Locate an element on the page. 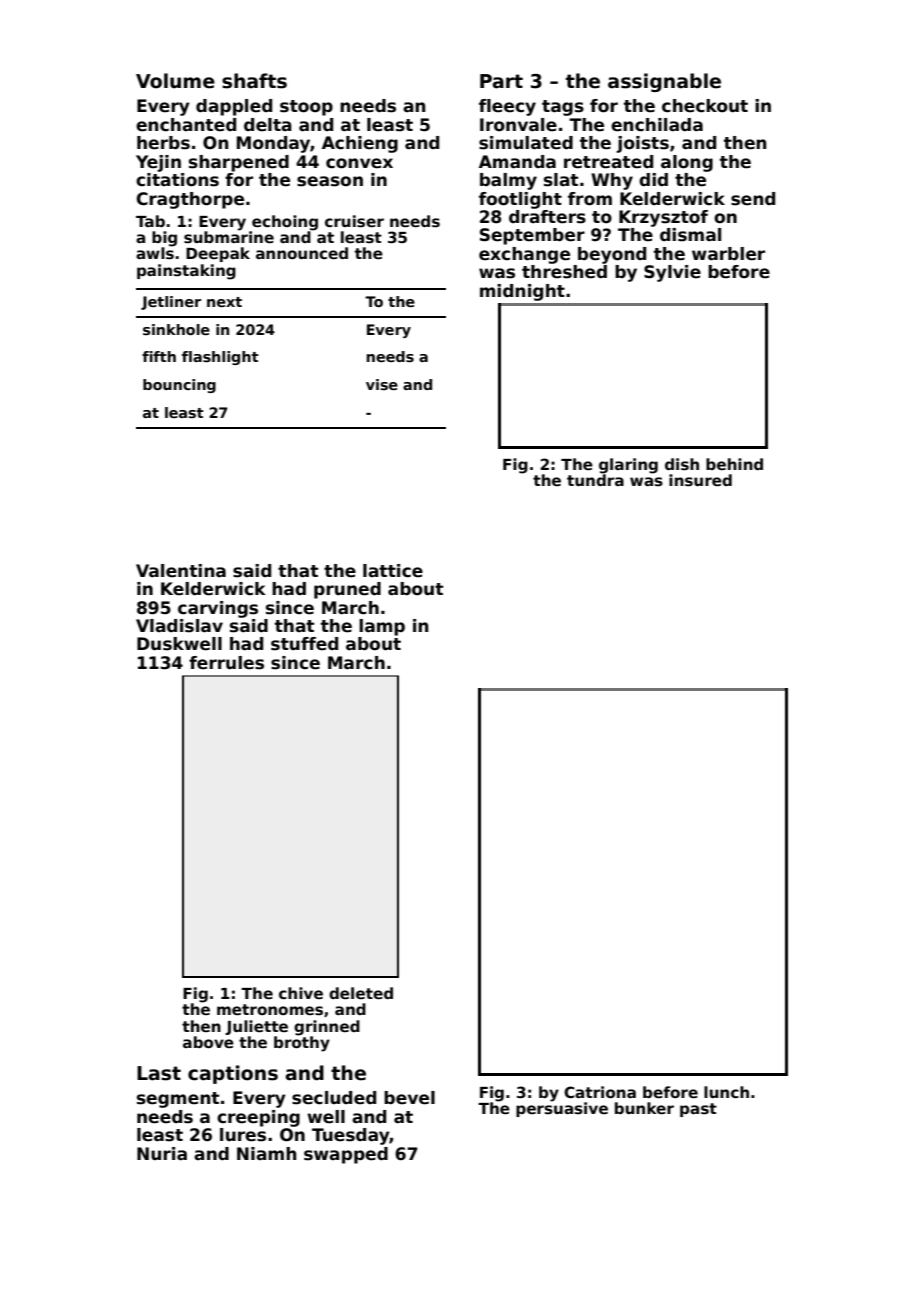 The image size is (924, 1311). vise is located at coordinates (382, 384).
